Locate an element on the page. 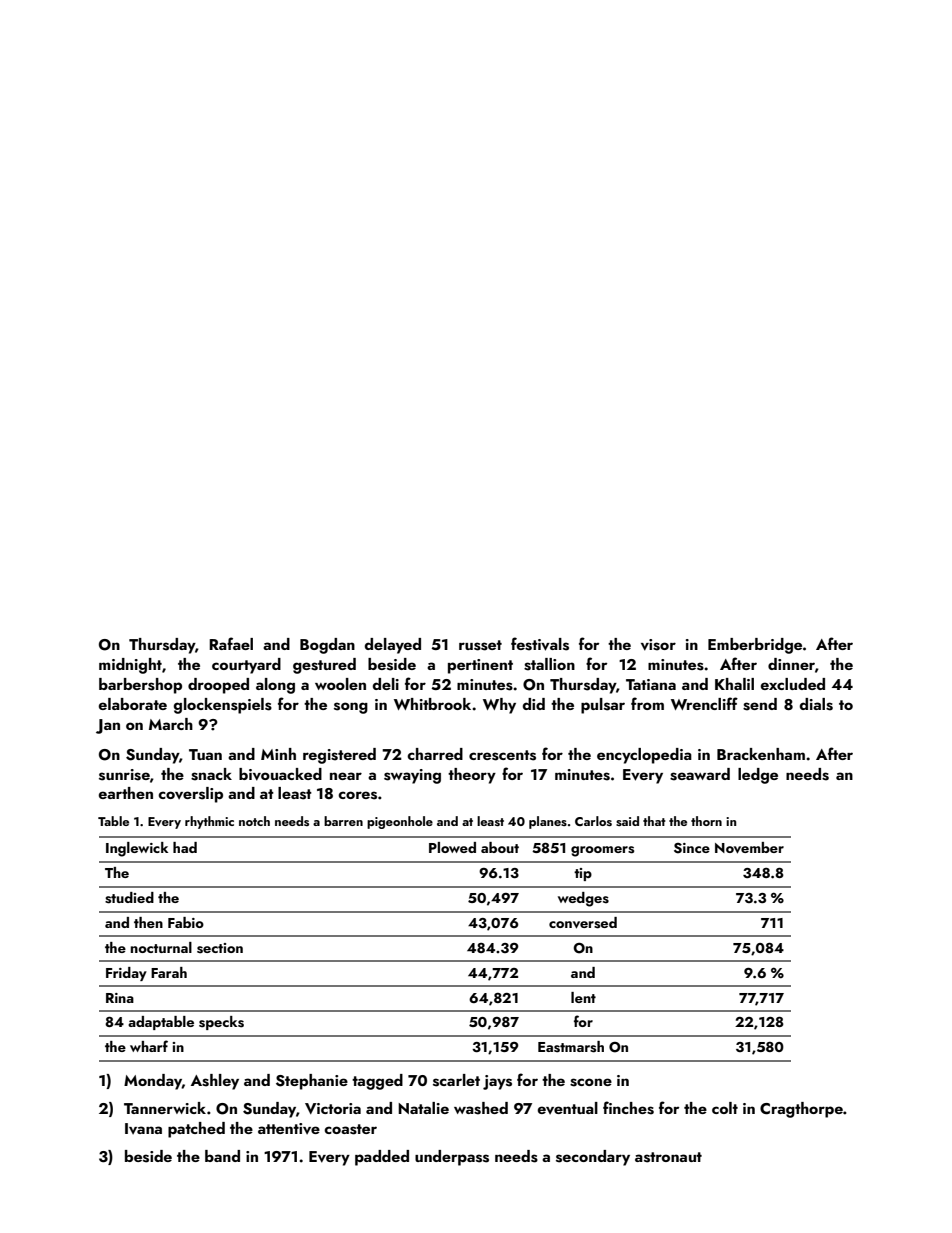 The image size is (952, 1233). November is located at coordinates (749, 848).
